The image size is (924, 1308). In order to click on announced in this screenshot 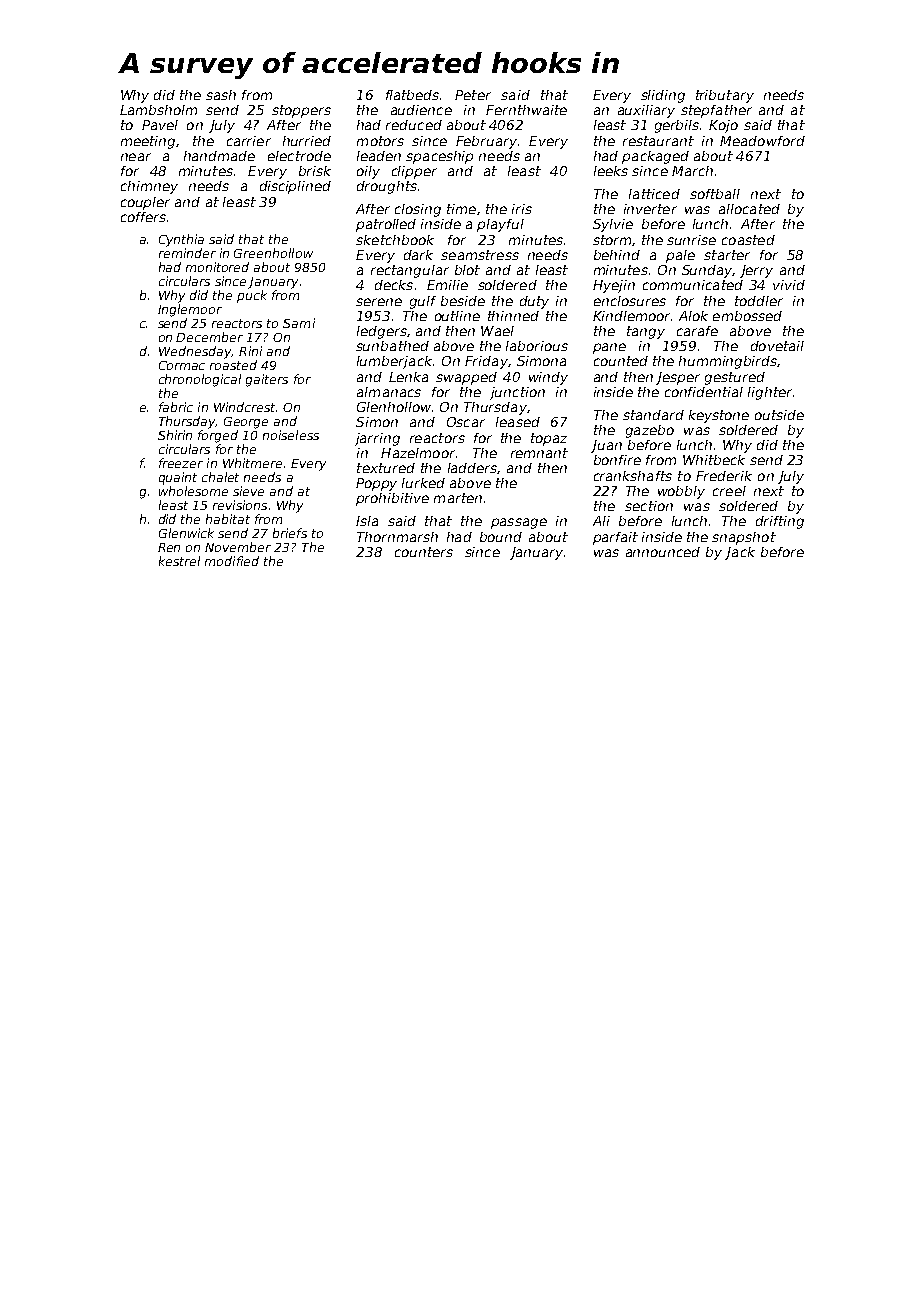, I will do `click(663, 552)`.
